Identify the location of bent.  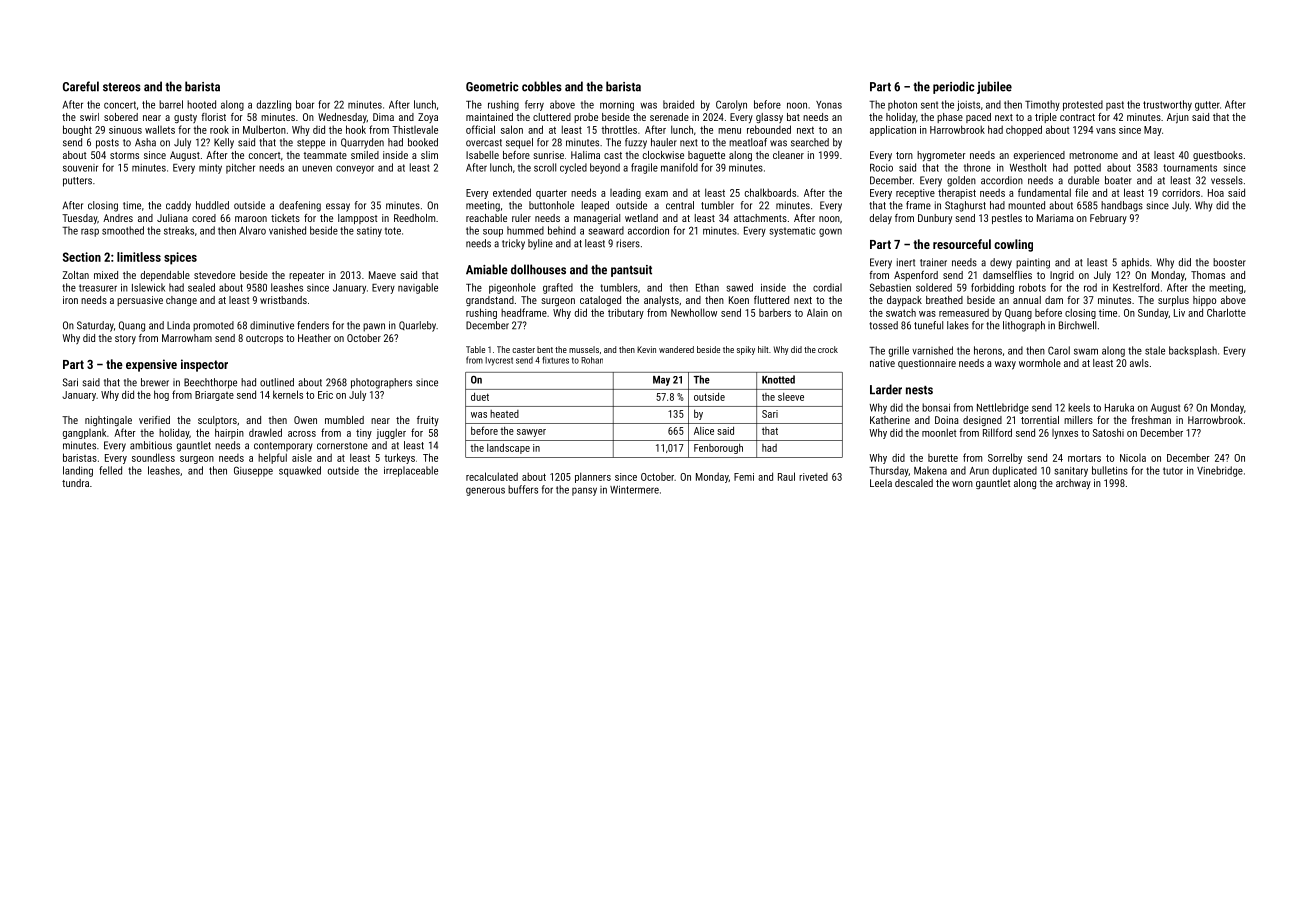
(545, 349).
